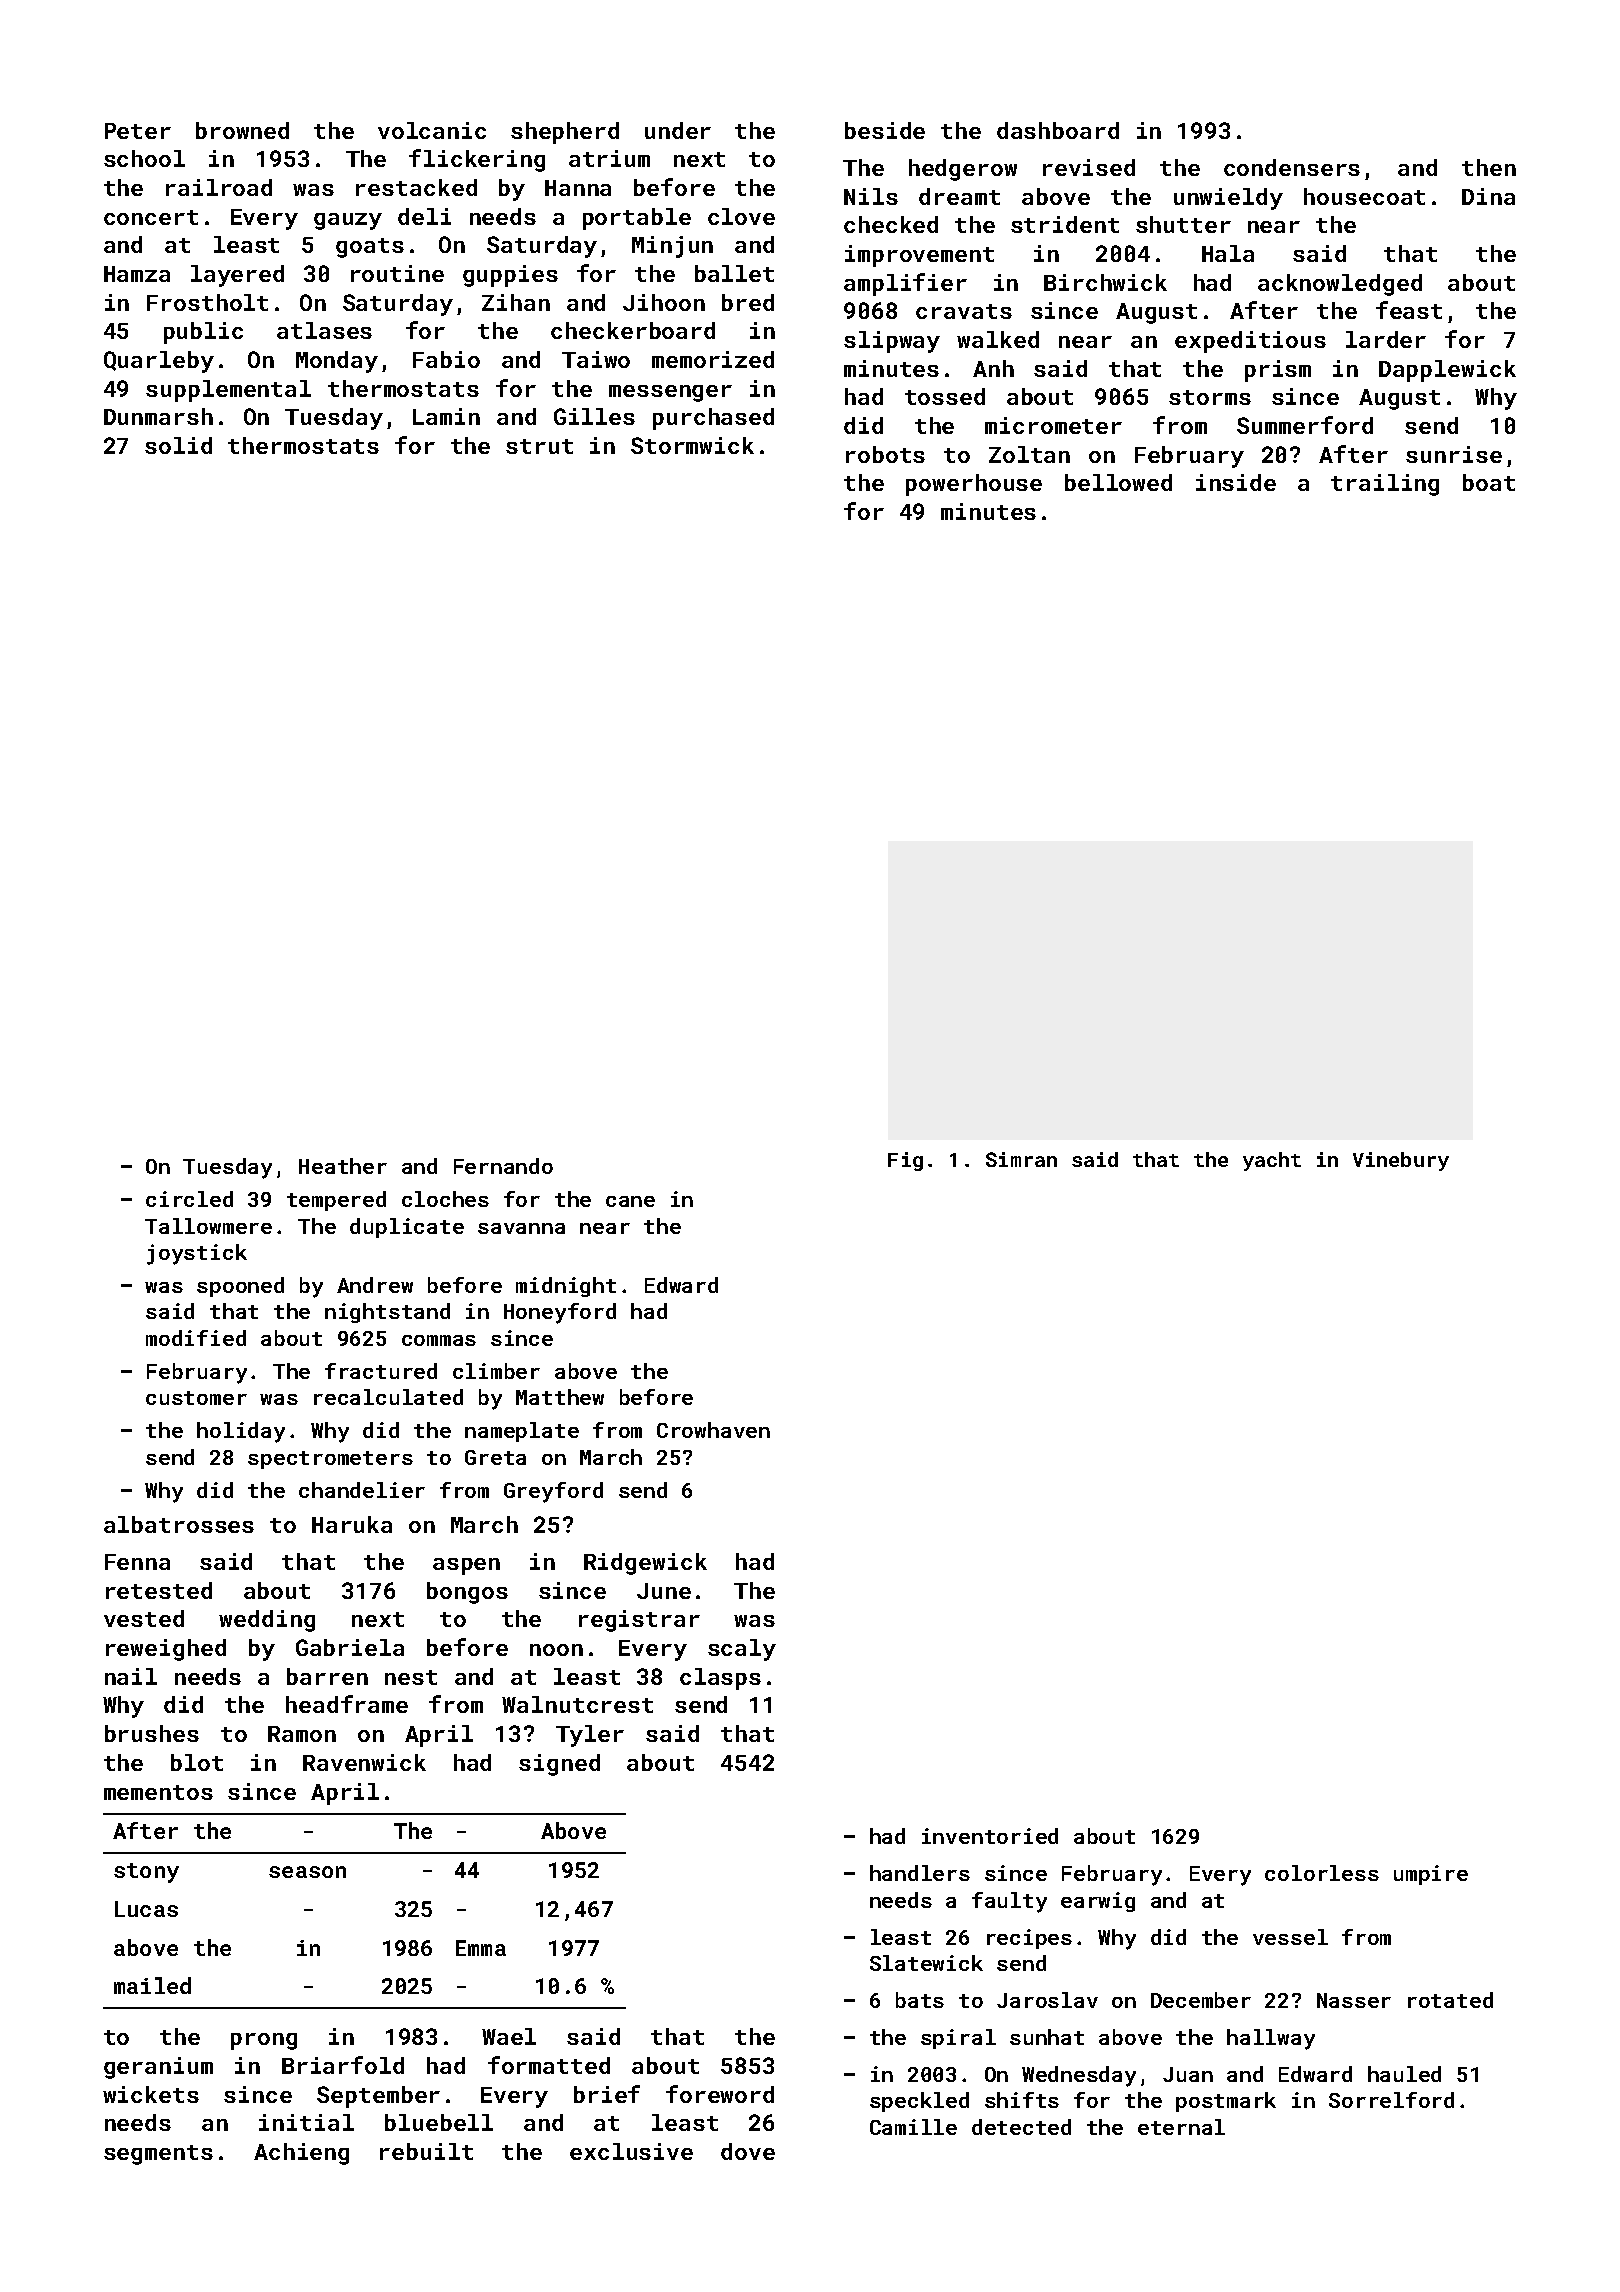 The height and width of the image is (2292, 1620). What do you see at coordinates (539, 446) in the image?
I see `strut` at bounding box center [539, 446].
